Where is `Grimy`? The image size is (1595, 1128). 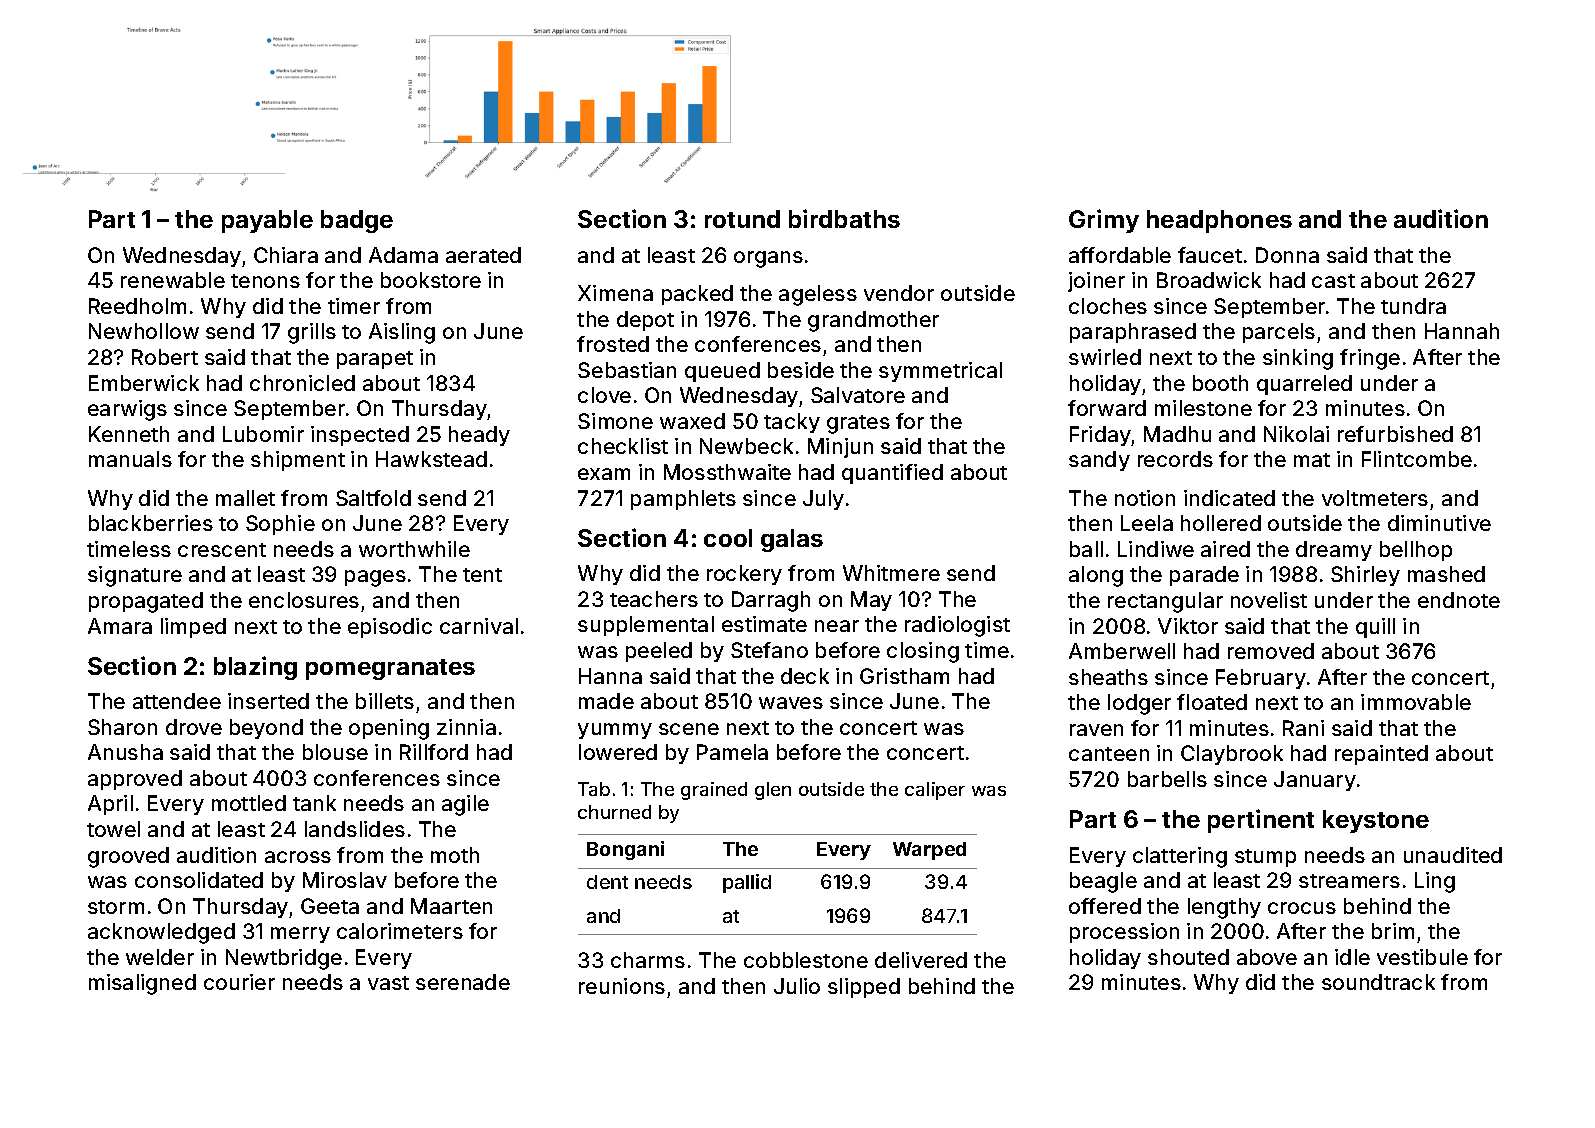
Grimy is located at coordinates (1104, 221).
